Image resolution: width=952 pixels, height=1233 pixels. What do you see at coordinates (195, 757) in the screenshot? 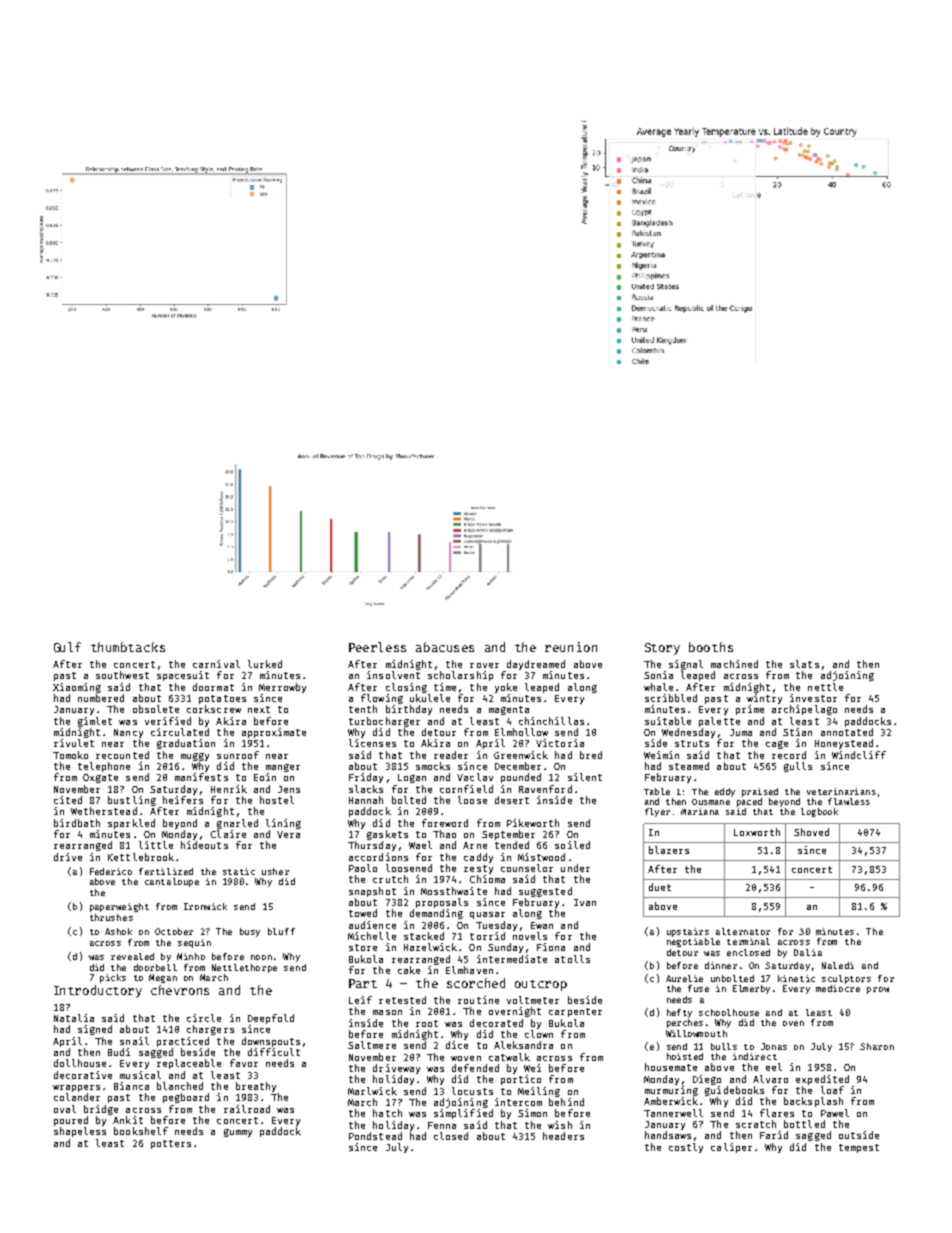
I see `muggy` at bounding box center [195, 757].
